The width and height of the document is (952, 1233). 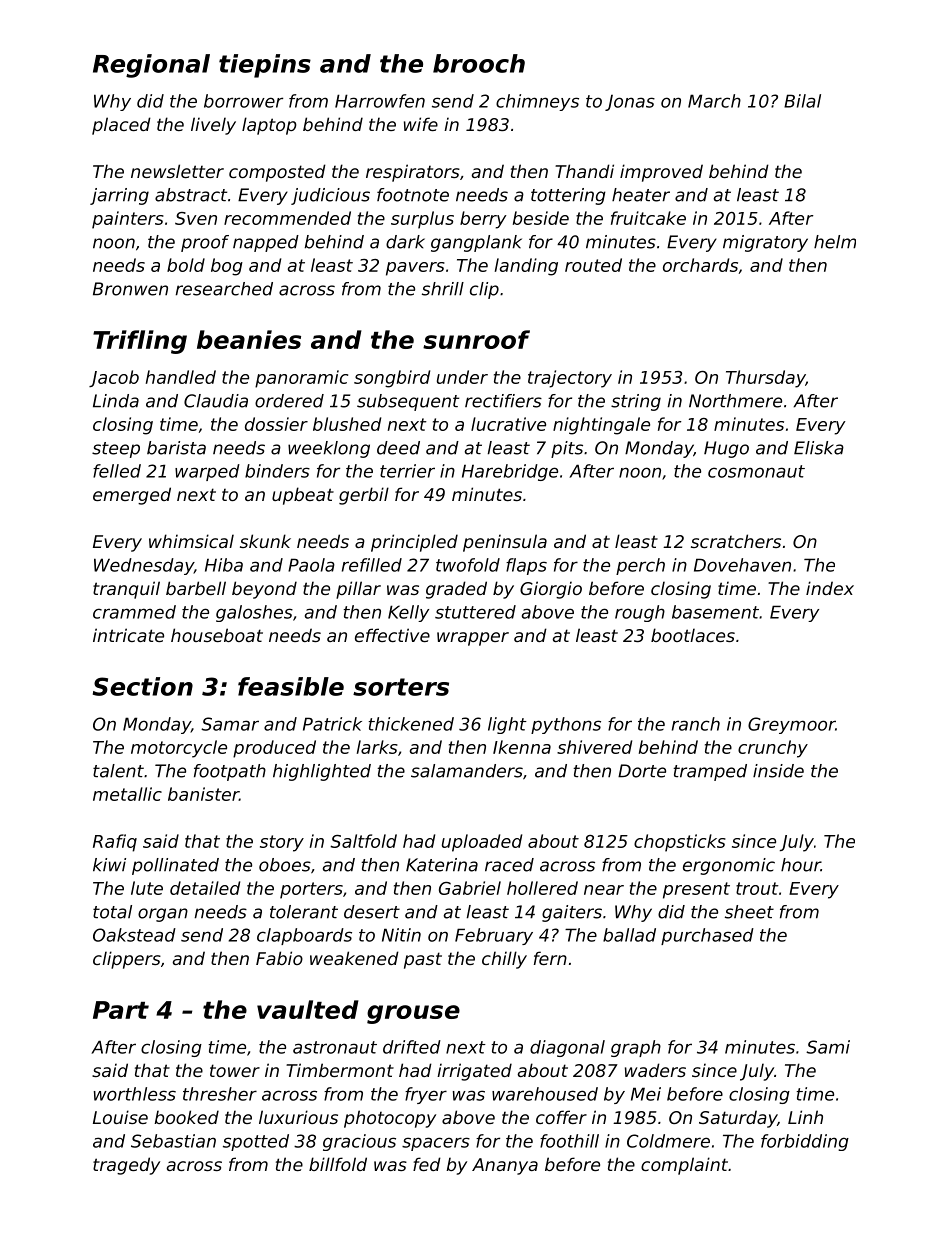 What do you see at coordinates (266, 243) in the document?
I see `napped` at bounding box center [266, 243].
